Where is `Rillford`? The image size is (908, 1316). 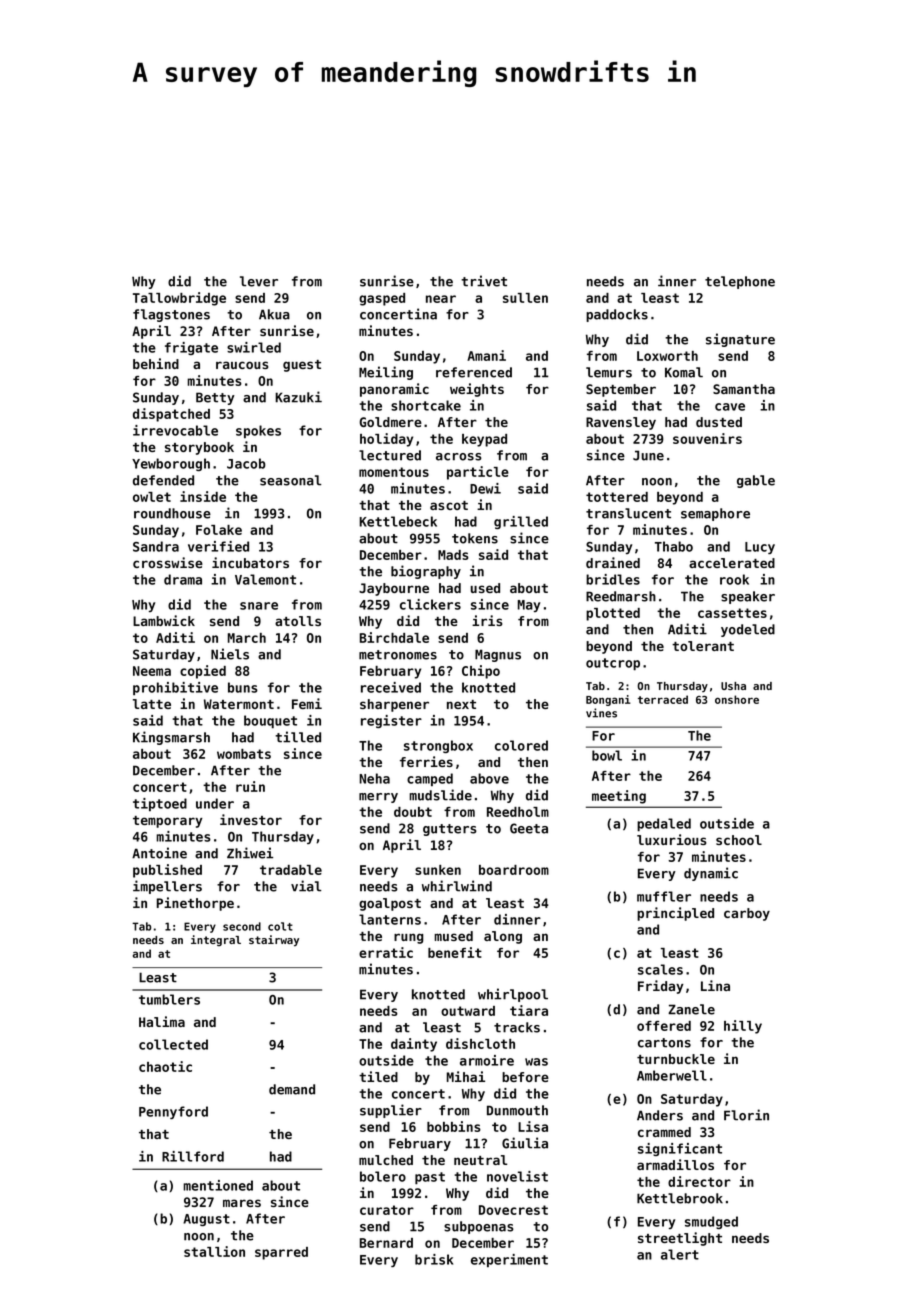 Rillford is located at coordinates (193, 1156).
